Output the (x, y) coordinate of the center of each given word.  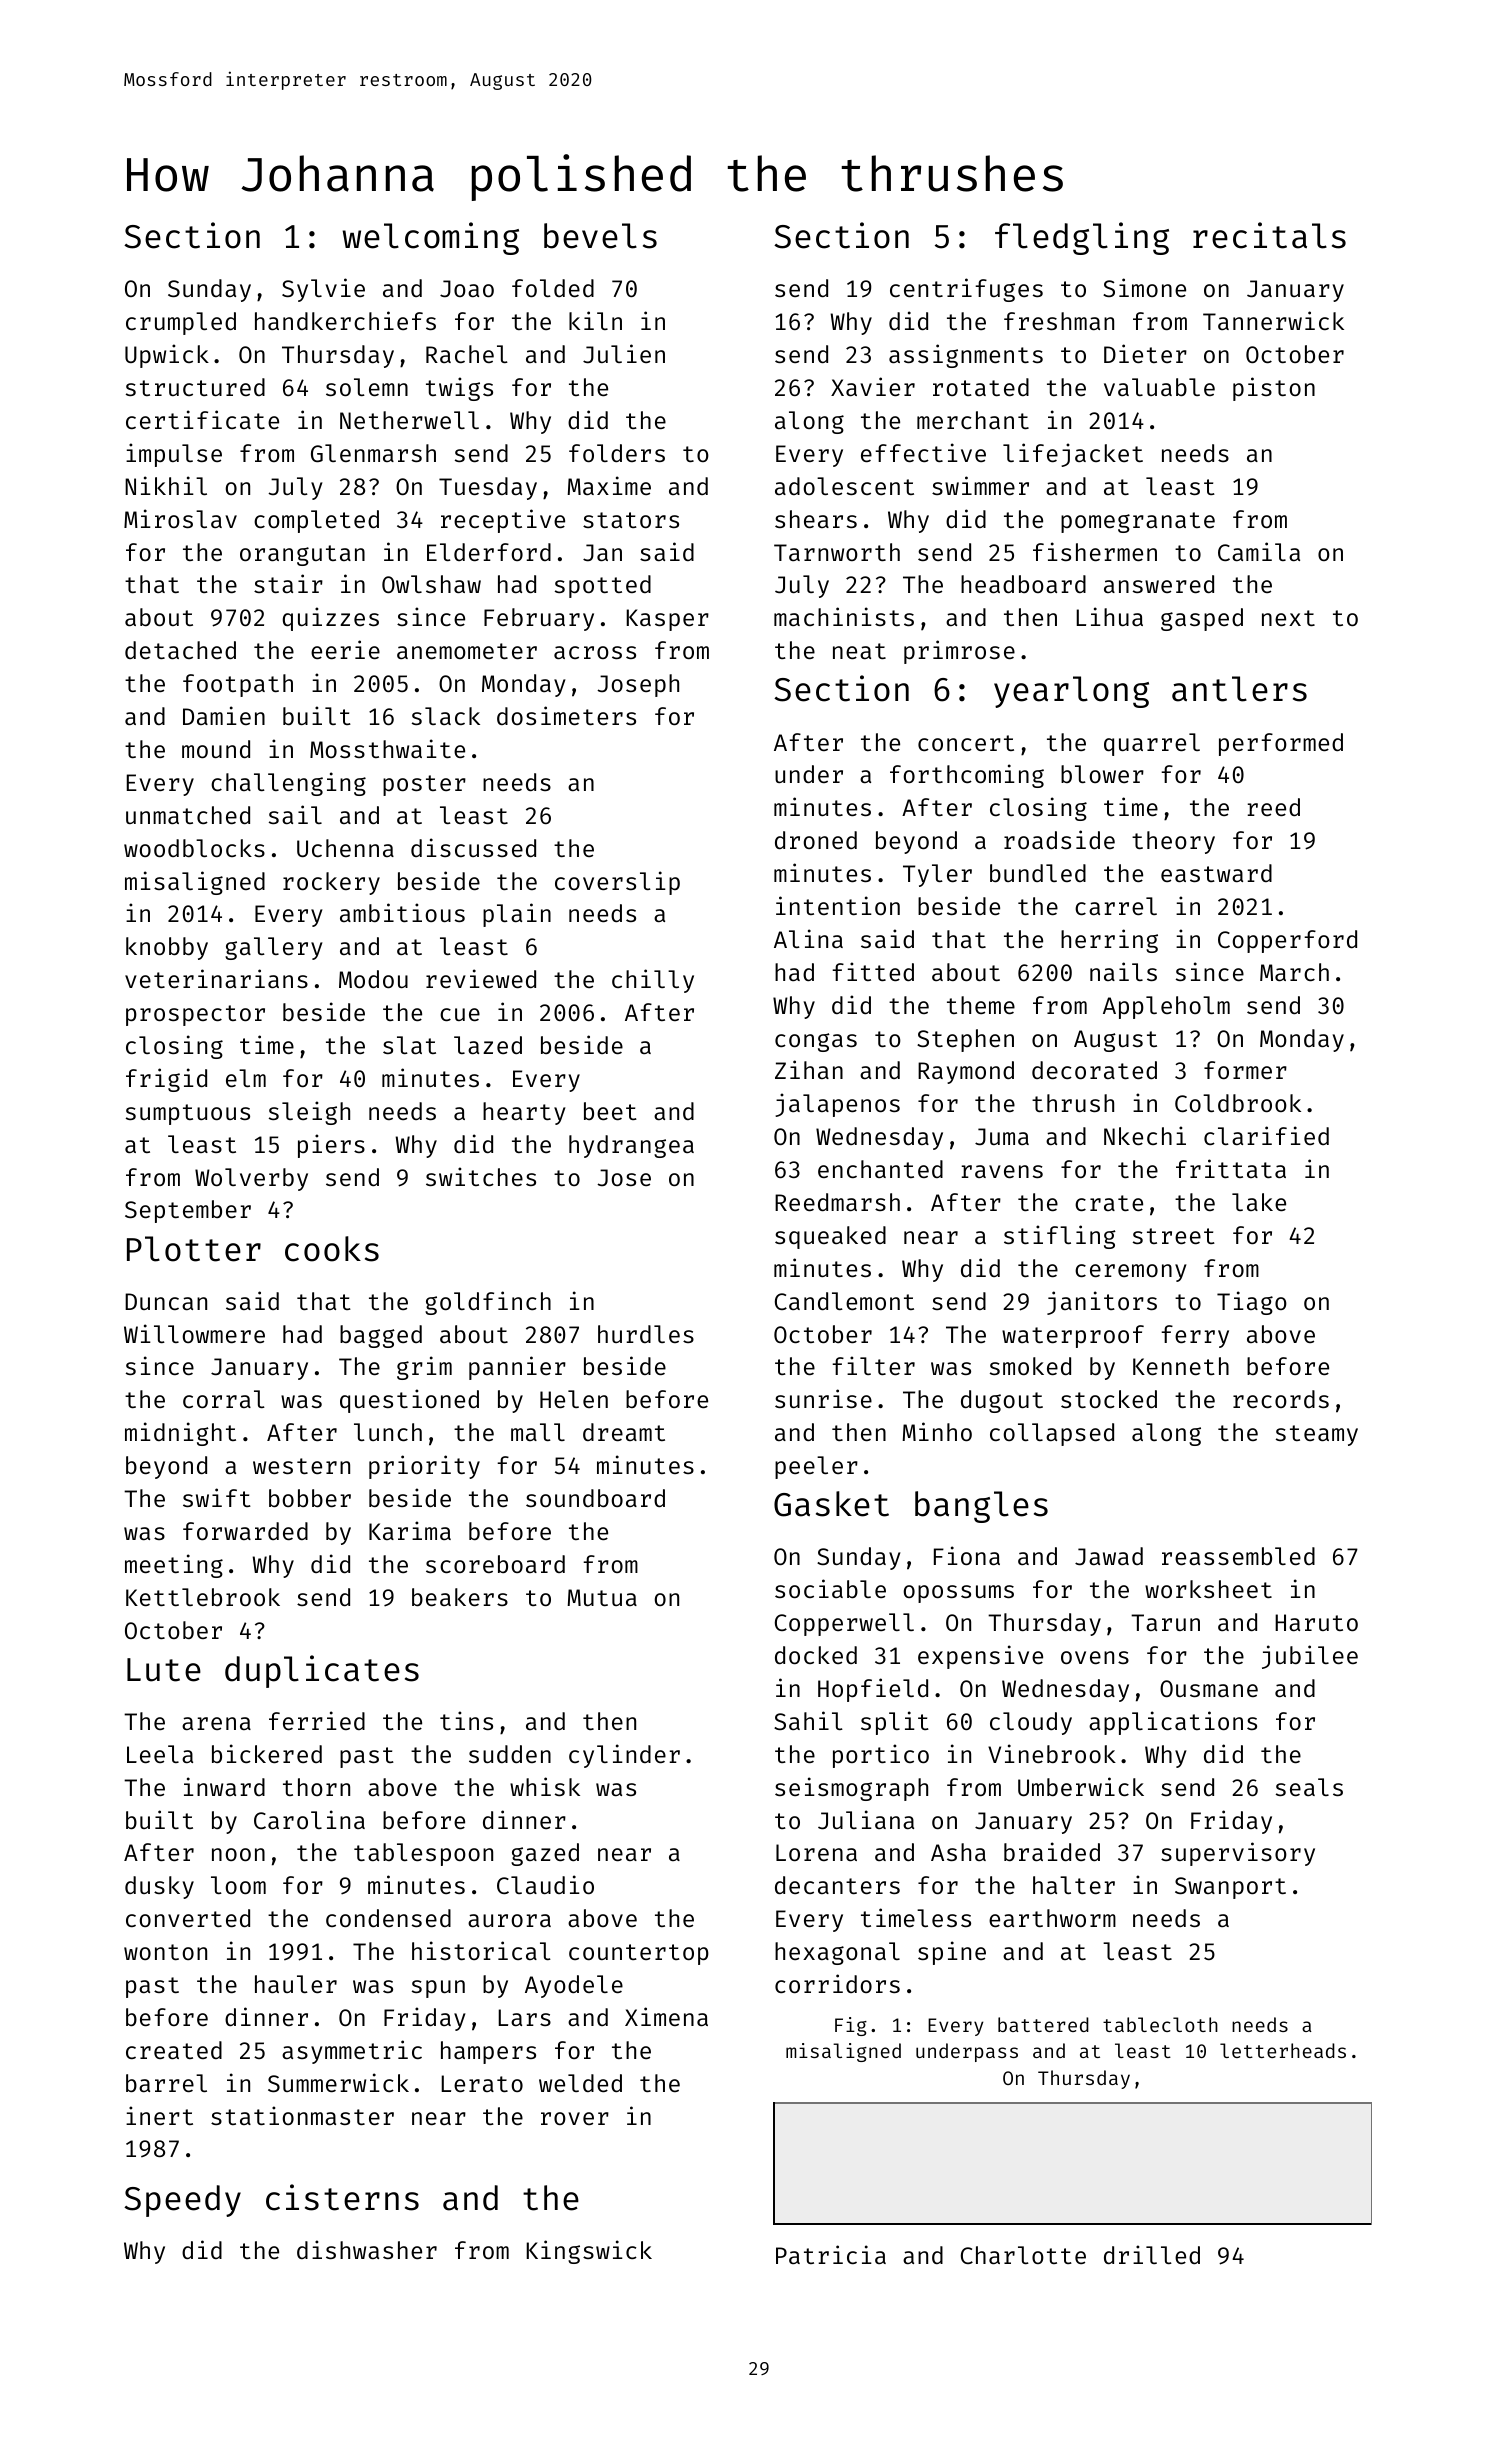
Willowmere (194, 1333)
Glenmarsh (373, 453)
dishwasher (367, 2249)
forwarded (245, 1531)
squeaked (830, 1237)
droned (816, 840)
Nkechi (1145, 1135)
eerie (345, 649)
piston (1274, 389)
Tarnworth (837, 552)
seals (1309, 1787)
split (895, 1723)
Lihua (1109, 616)
